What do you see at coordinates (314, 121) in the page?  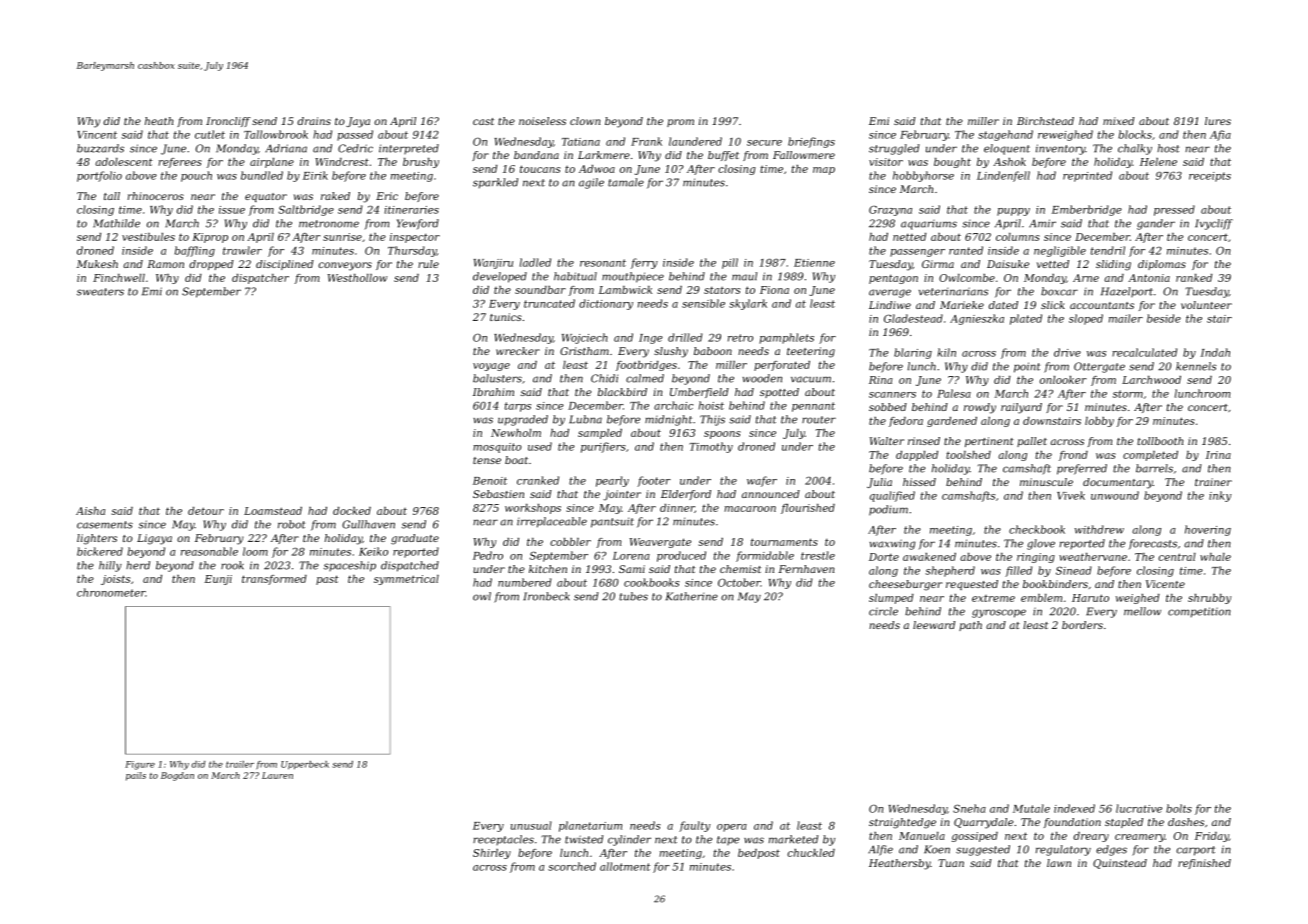 I see `drains` at bounding box center [314, 121].
